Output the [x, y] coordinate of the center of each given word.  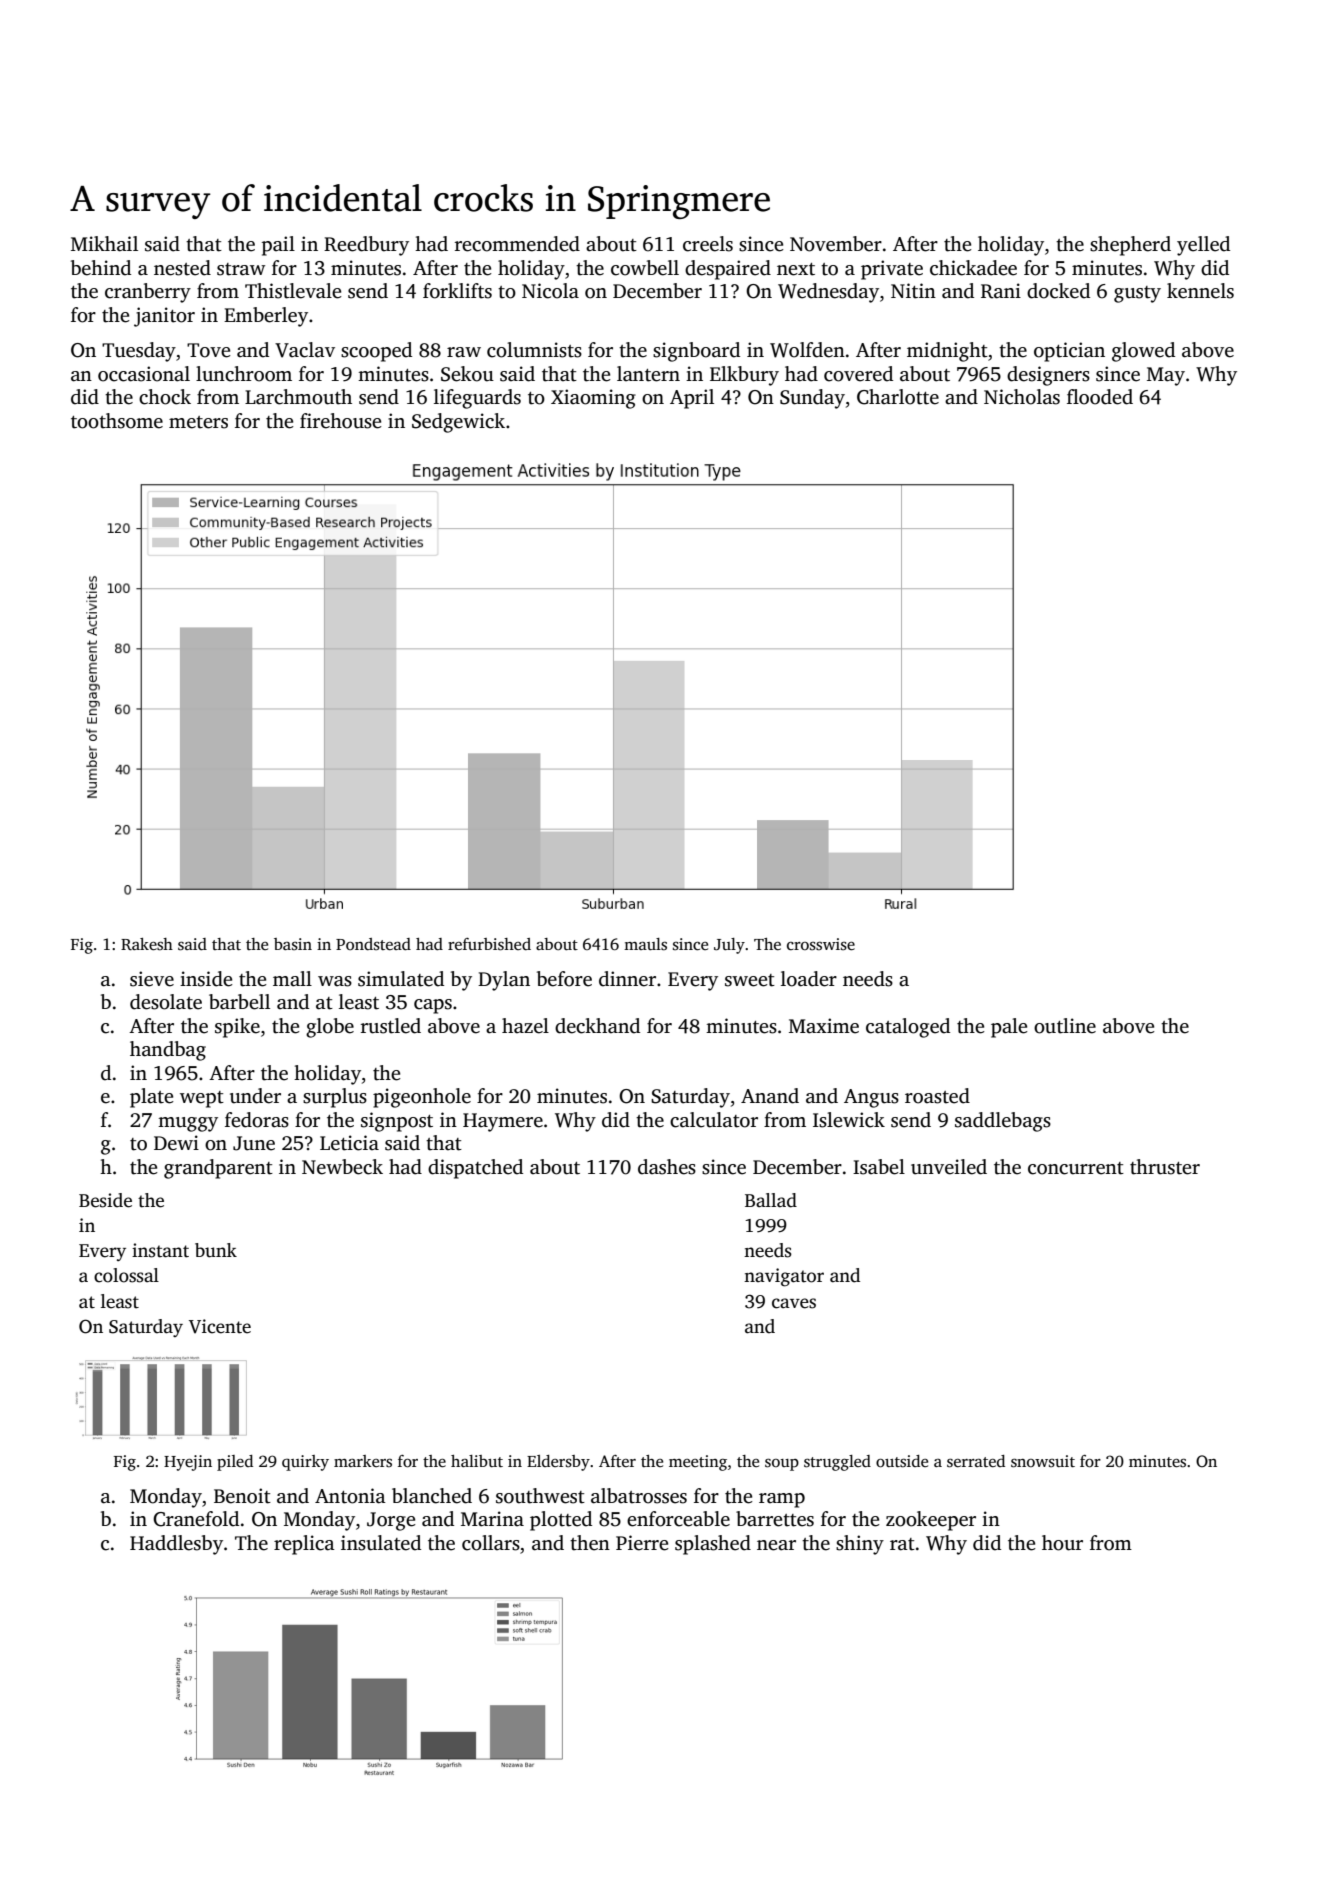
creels [708, 244]
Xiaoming [593, 399]
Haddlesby [176, 1545]
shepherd [1130, 246]
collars [491, 1543]
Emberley [266, 317]
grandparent [218, 1169]
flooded [1100, 397]
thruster [1165, 1167]
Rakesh [147, 944]
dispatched [475, 1169]
